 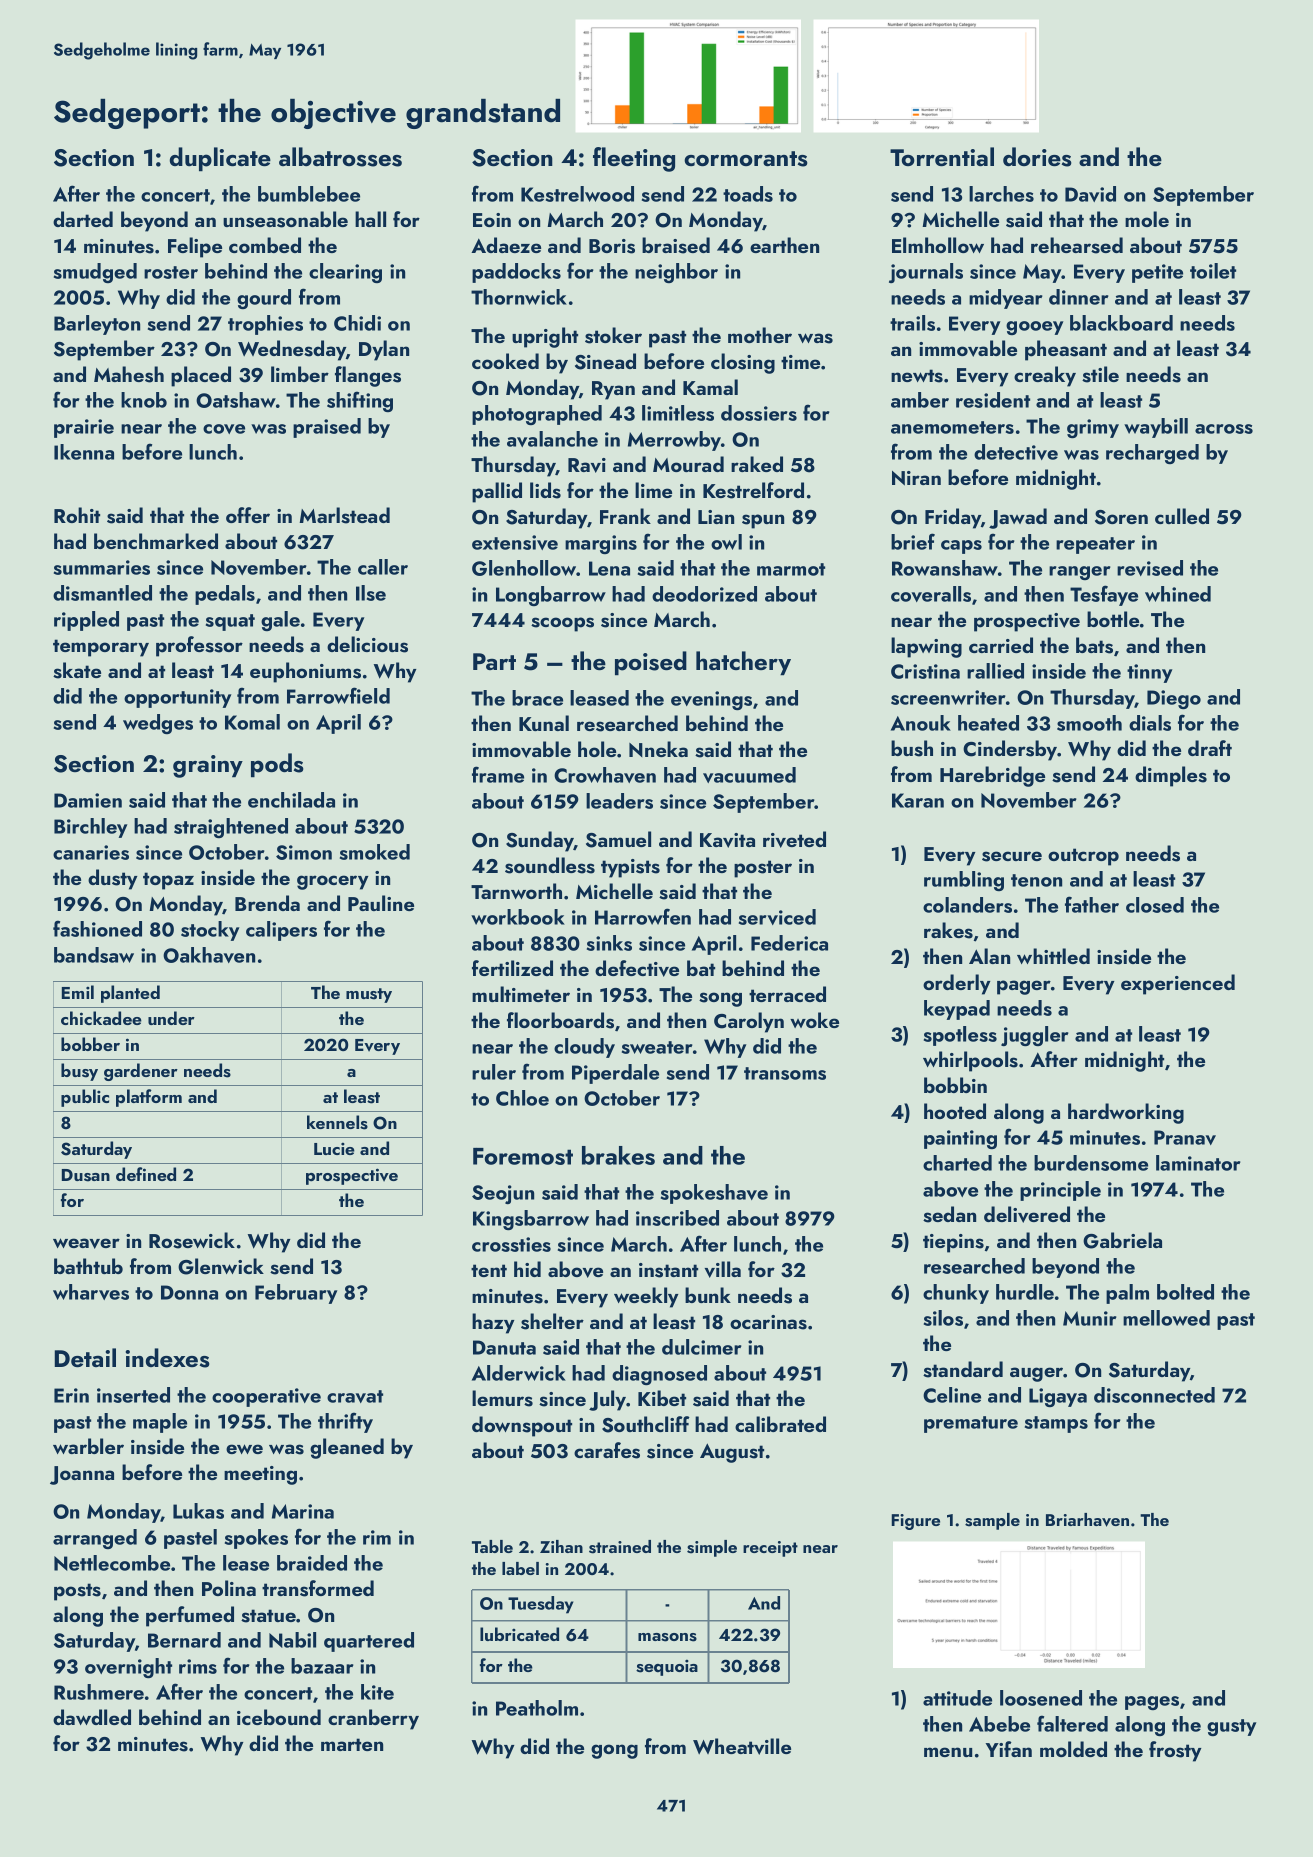 What do you see at coordinates (198, 1511) in the screenshot?
I see `Lukas` at bounding box center [198, 1511].
